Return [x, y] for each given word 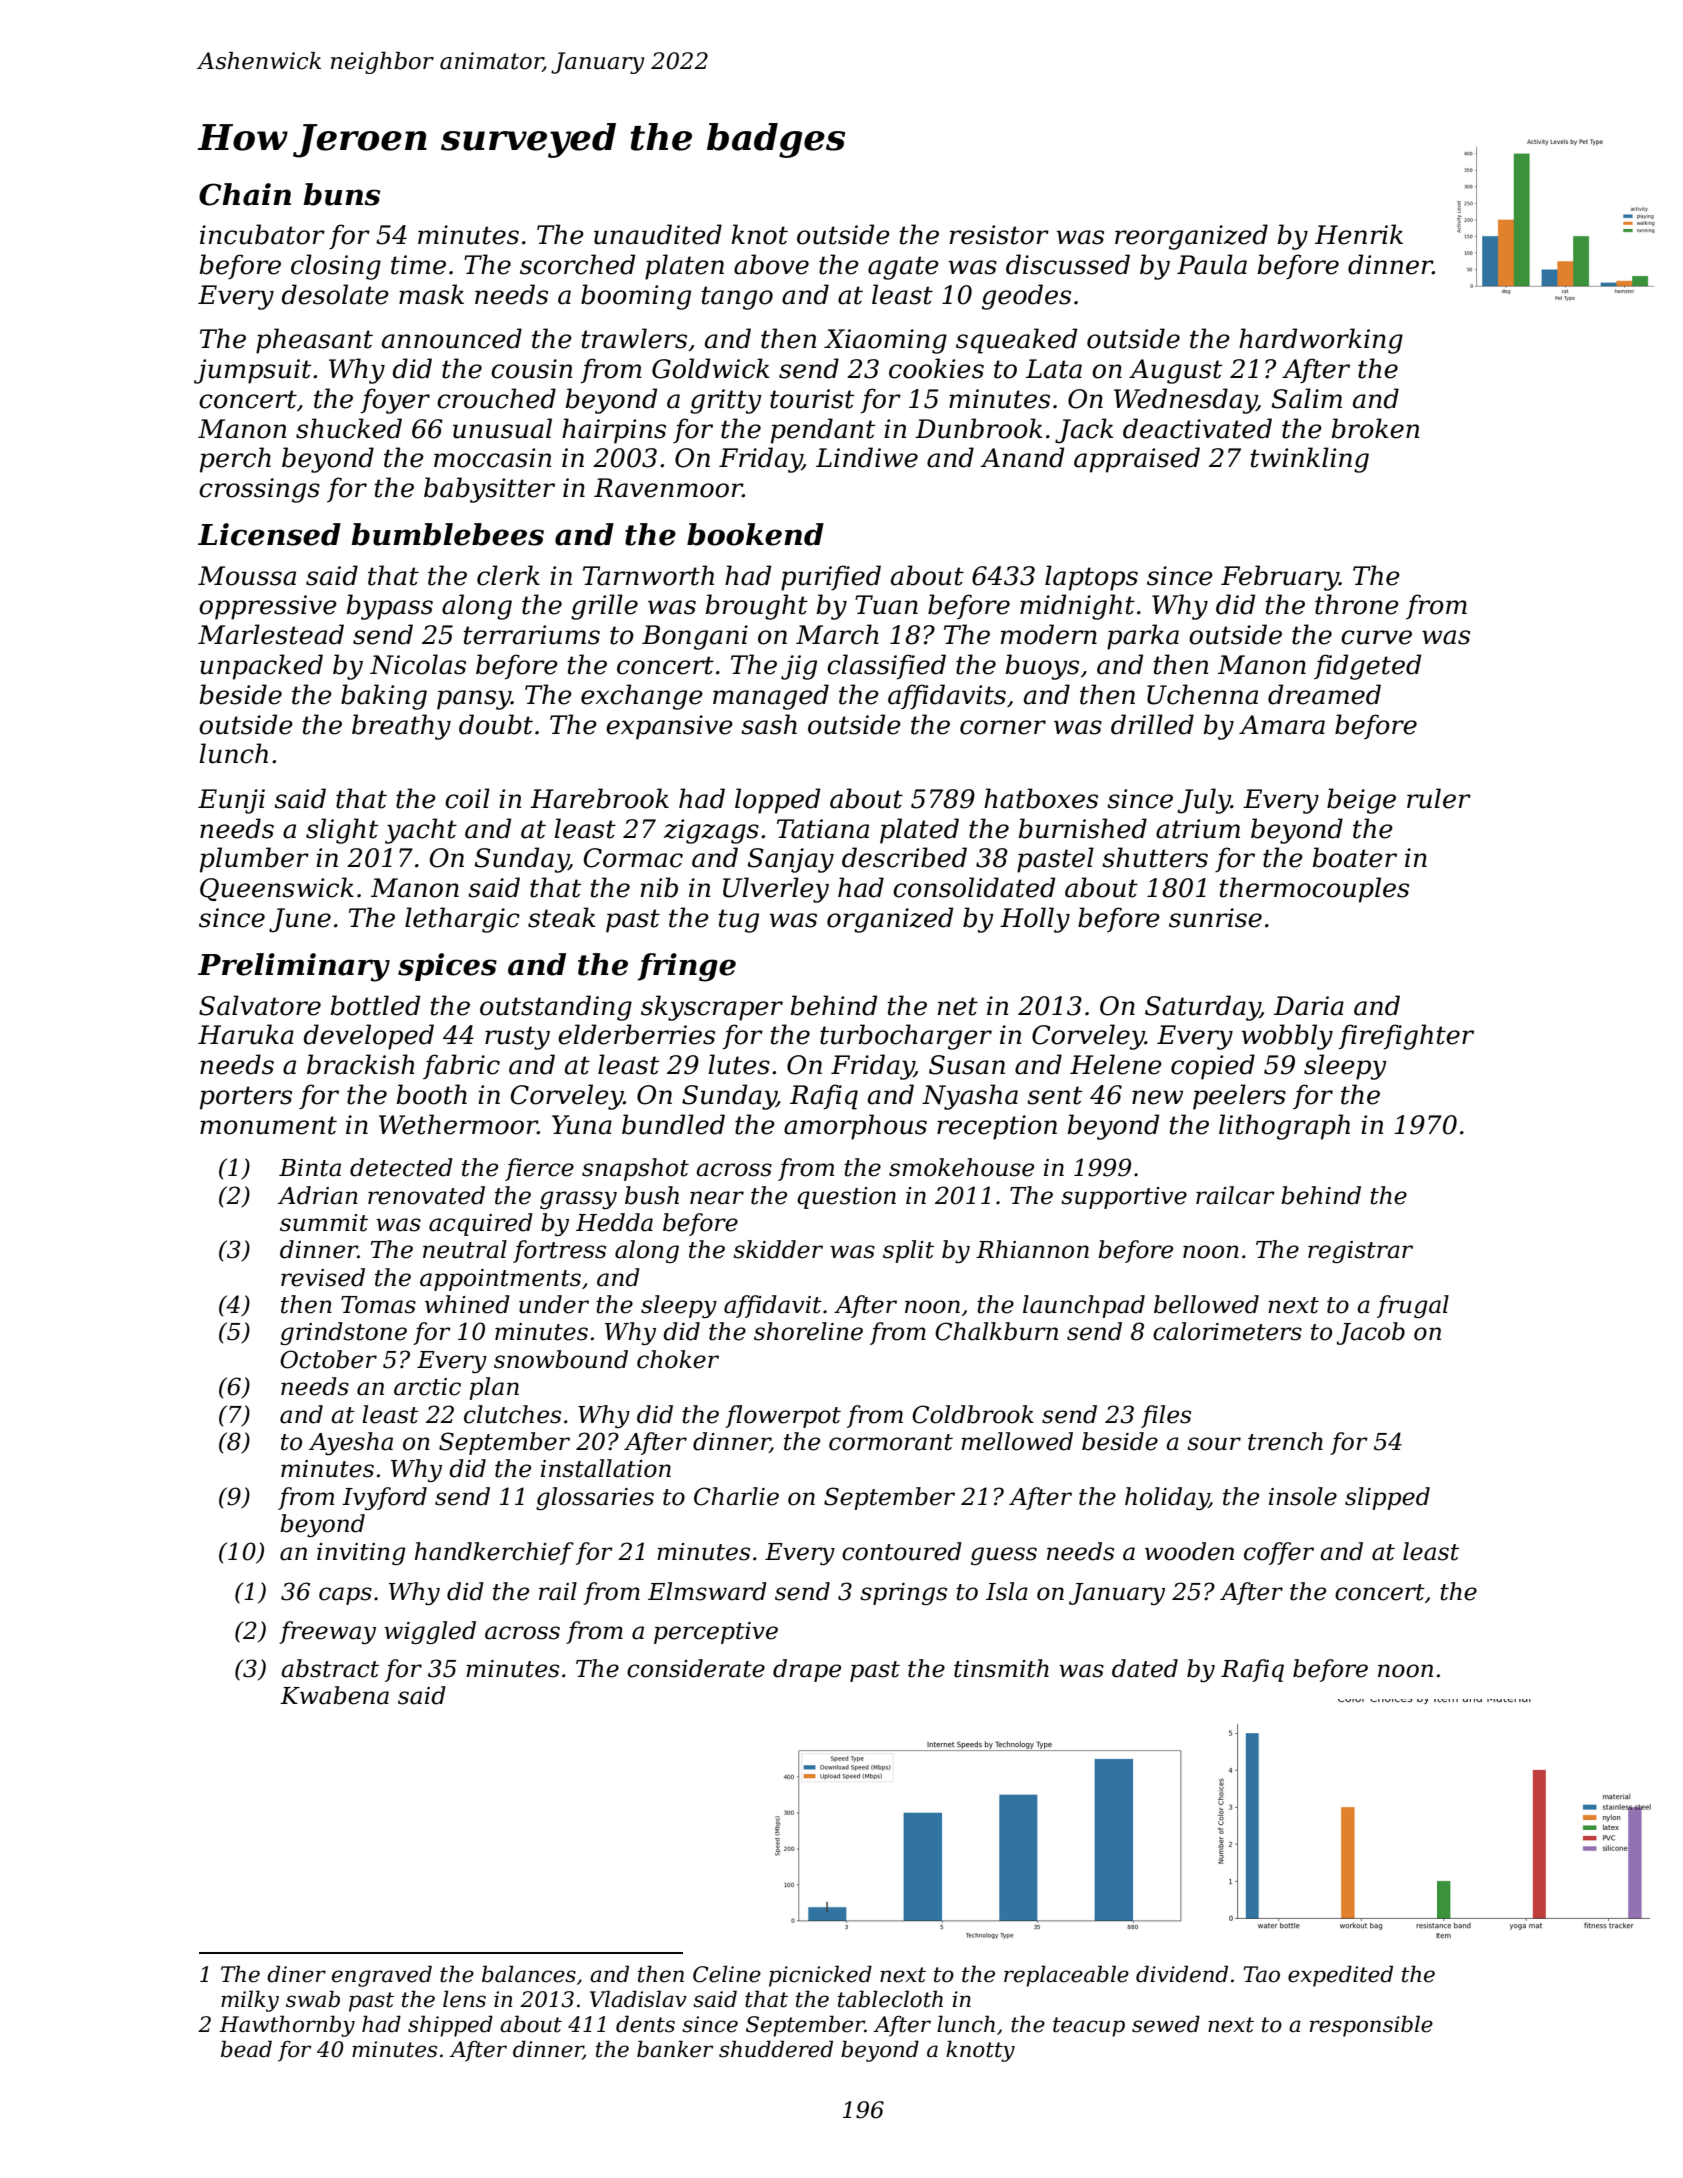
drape [807, 1670]
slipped [1387, 1498]
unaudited [658, 234]
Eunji [231, 801]
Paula [1212, 264]
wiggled [430, 1632]
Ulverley [776, 890]
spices [447, 967]
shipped [450, 2026]
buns [341, 194]
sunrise [1215, 918]
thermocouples [1314, 890]
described [904, 857]
